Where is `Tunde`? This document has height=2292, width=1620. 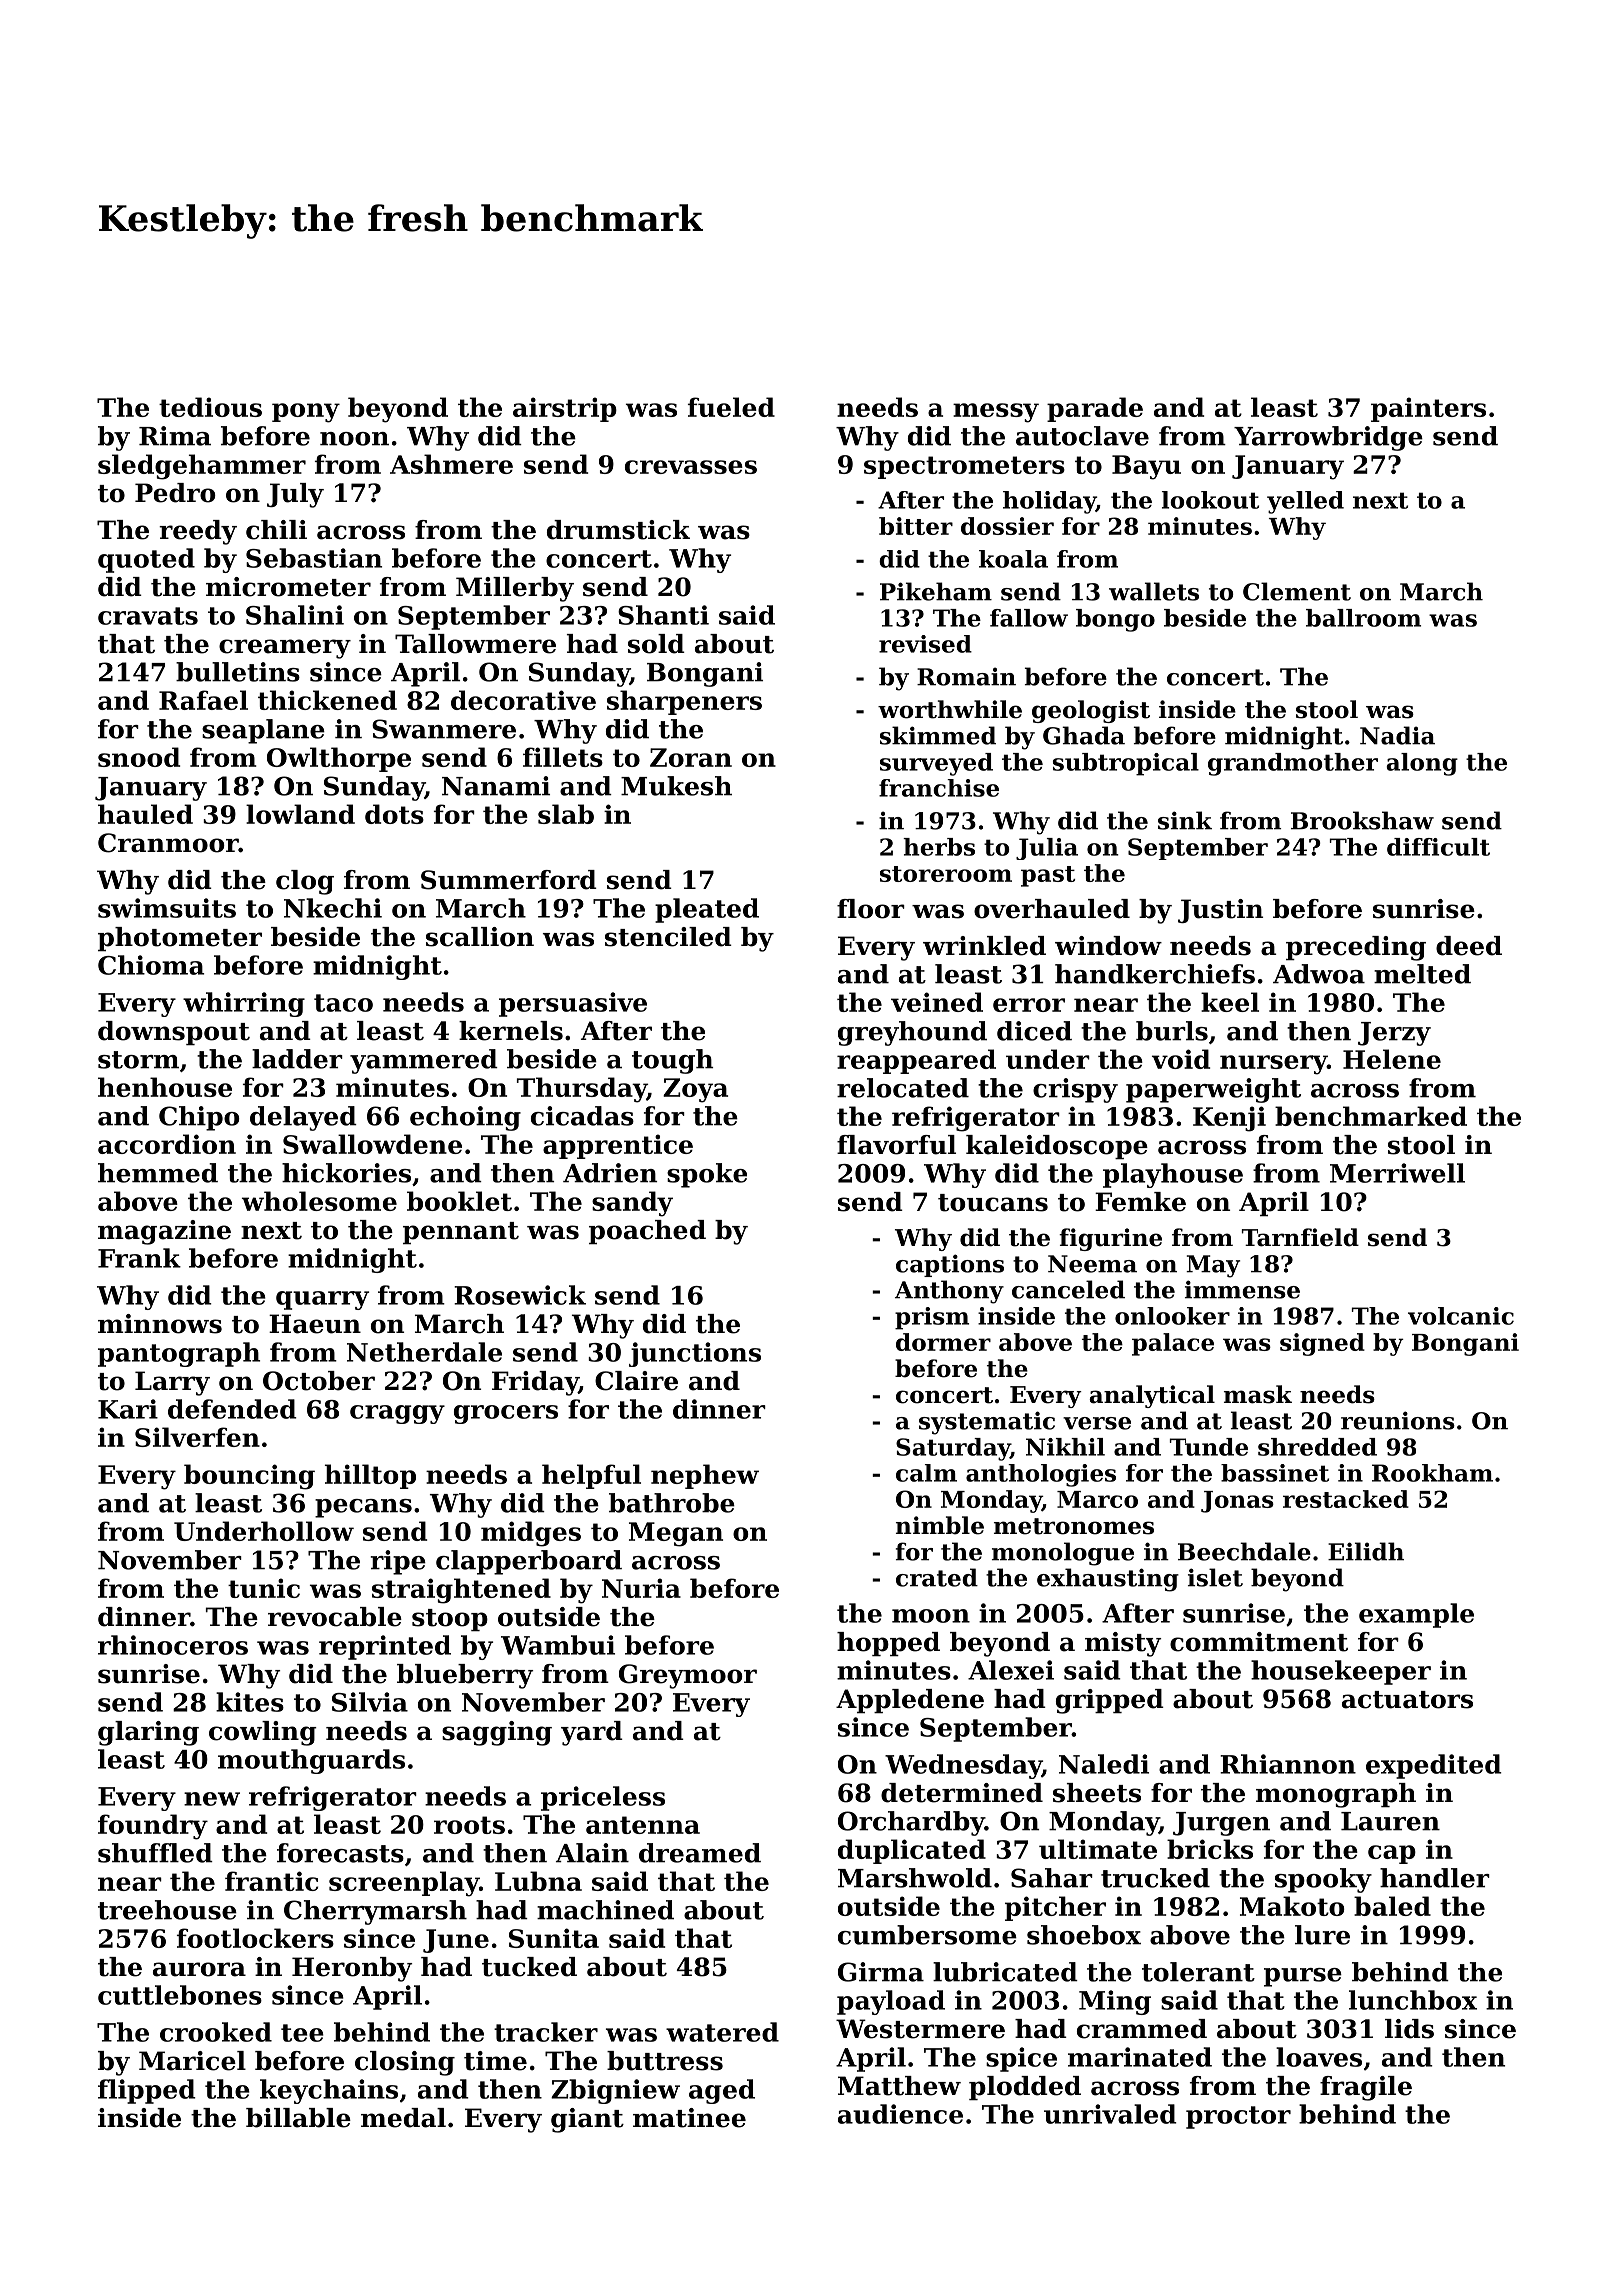
Tunde is located at coordinates (1209, 1447).
